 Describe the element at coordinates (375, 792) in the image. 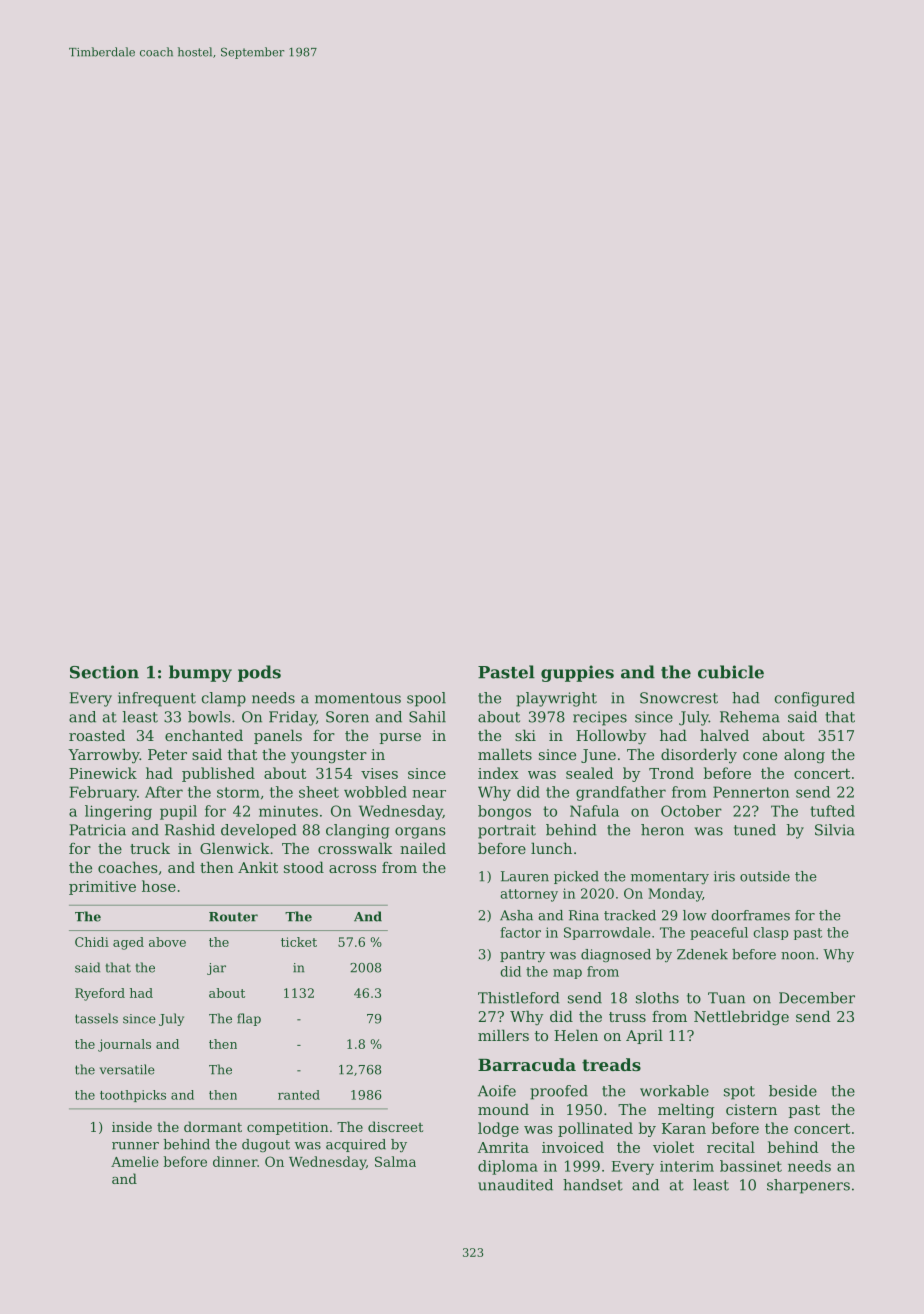

I see `wobbled` at that location.
